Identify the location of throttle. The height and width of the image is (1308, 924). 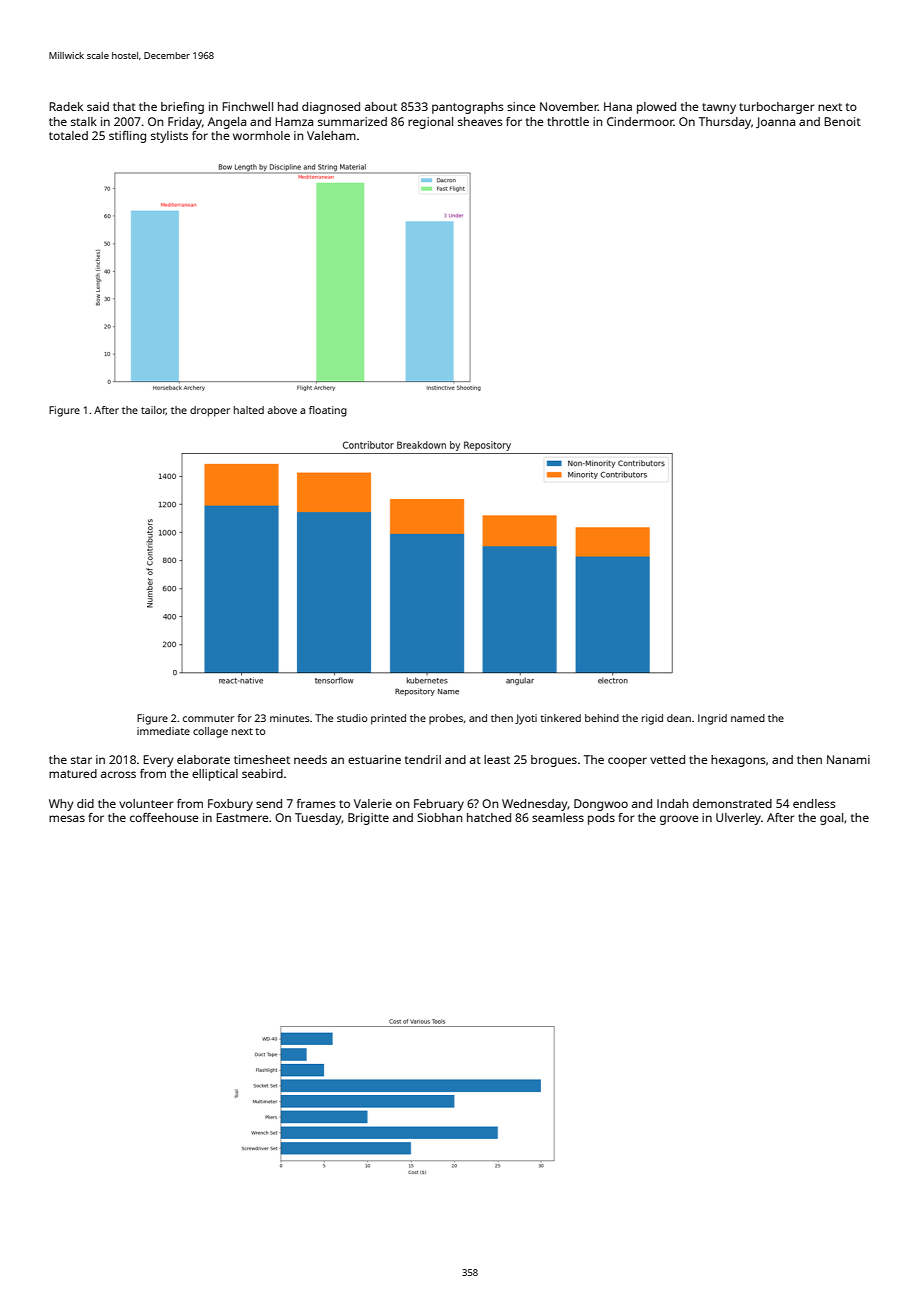
(568, 121).
